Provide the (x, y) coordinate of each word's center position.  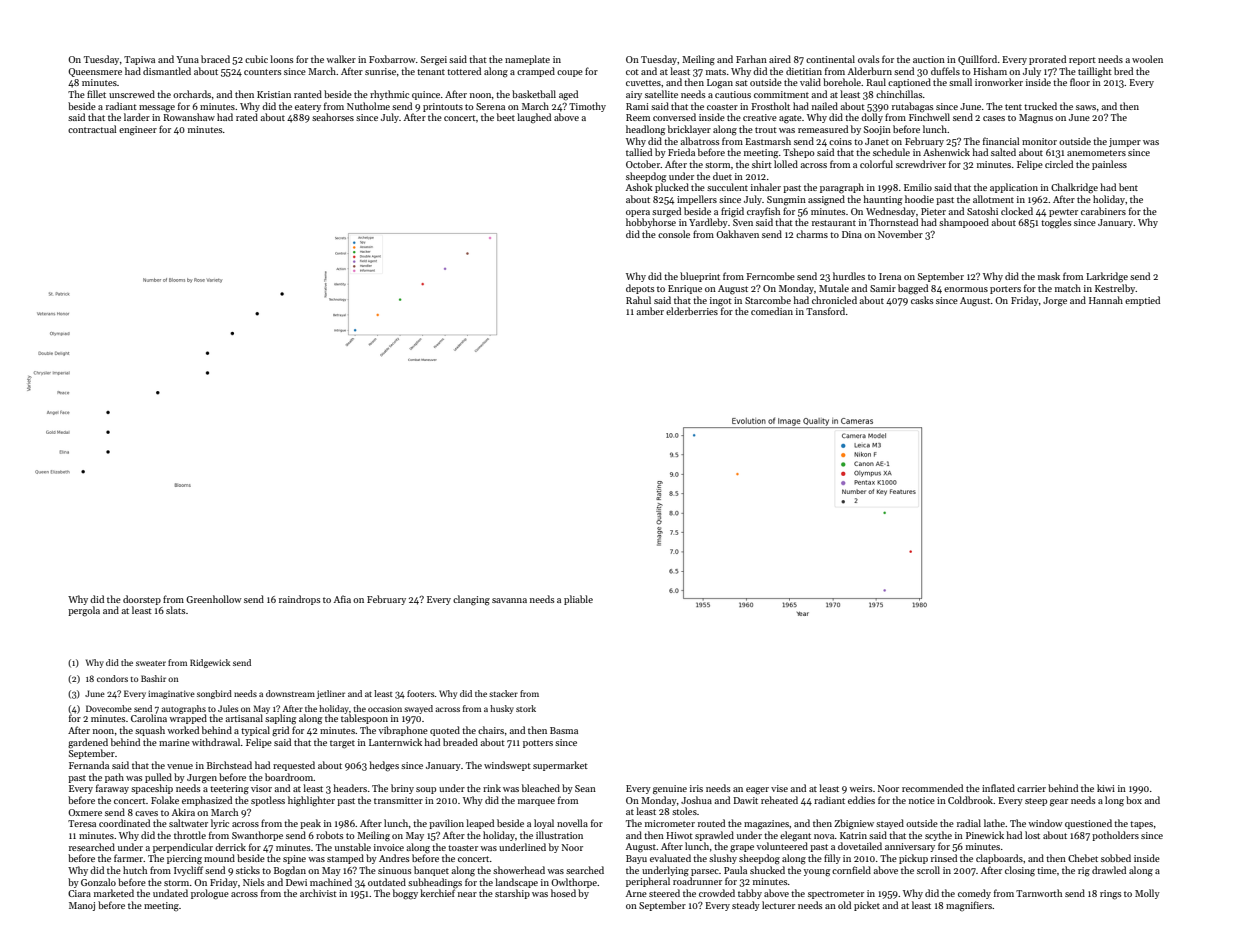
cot (632, 72)
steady (746, 906)
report (1082, 61)
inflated (998, 788)
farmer (129, 858)
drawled (1109, 870)
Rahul (638, 300)
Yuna (187, 59)
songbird (214, 694)
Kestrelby (1115, 289)
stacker (503, 693)
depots (640, 289)
